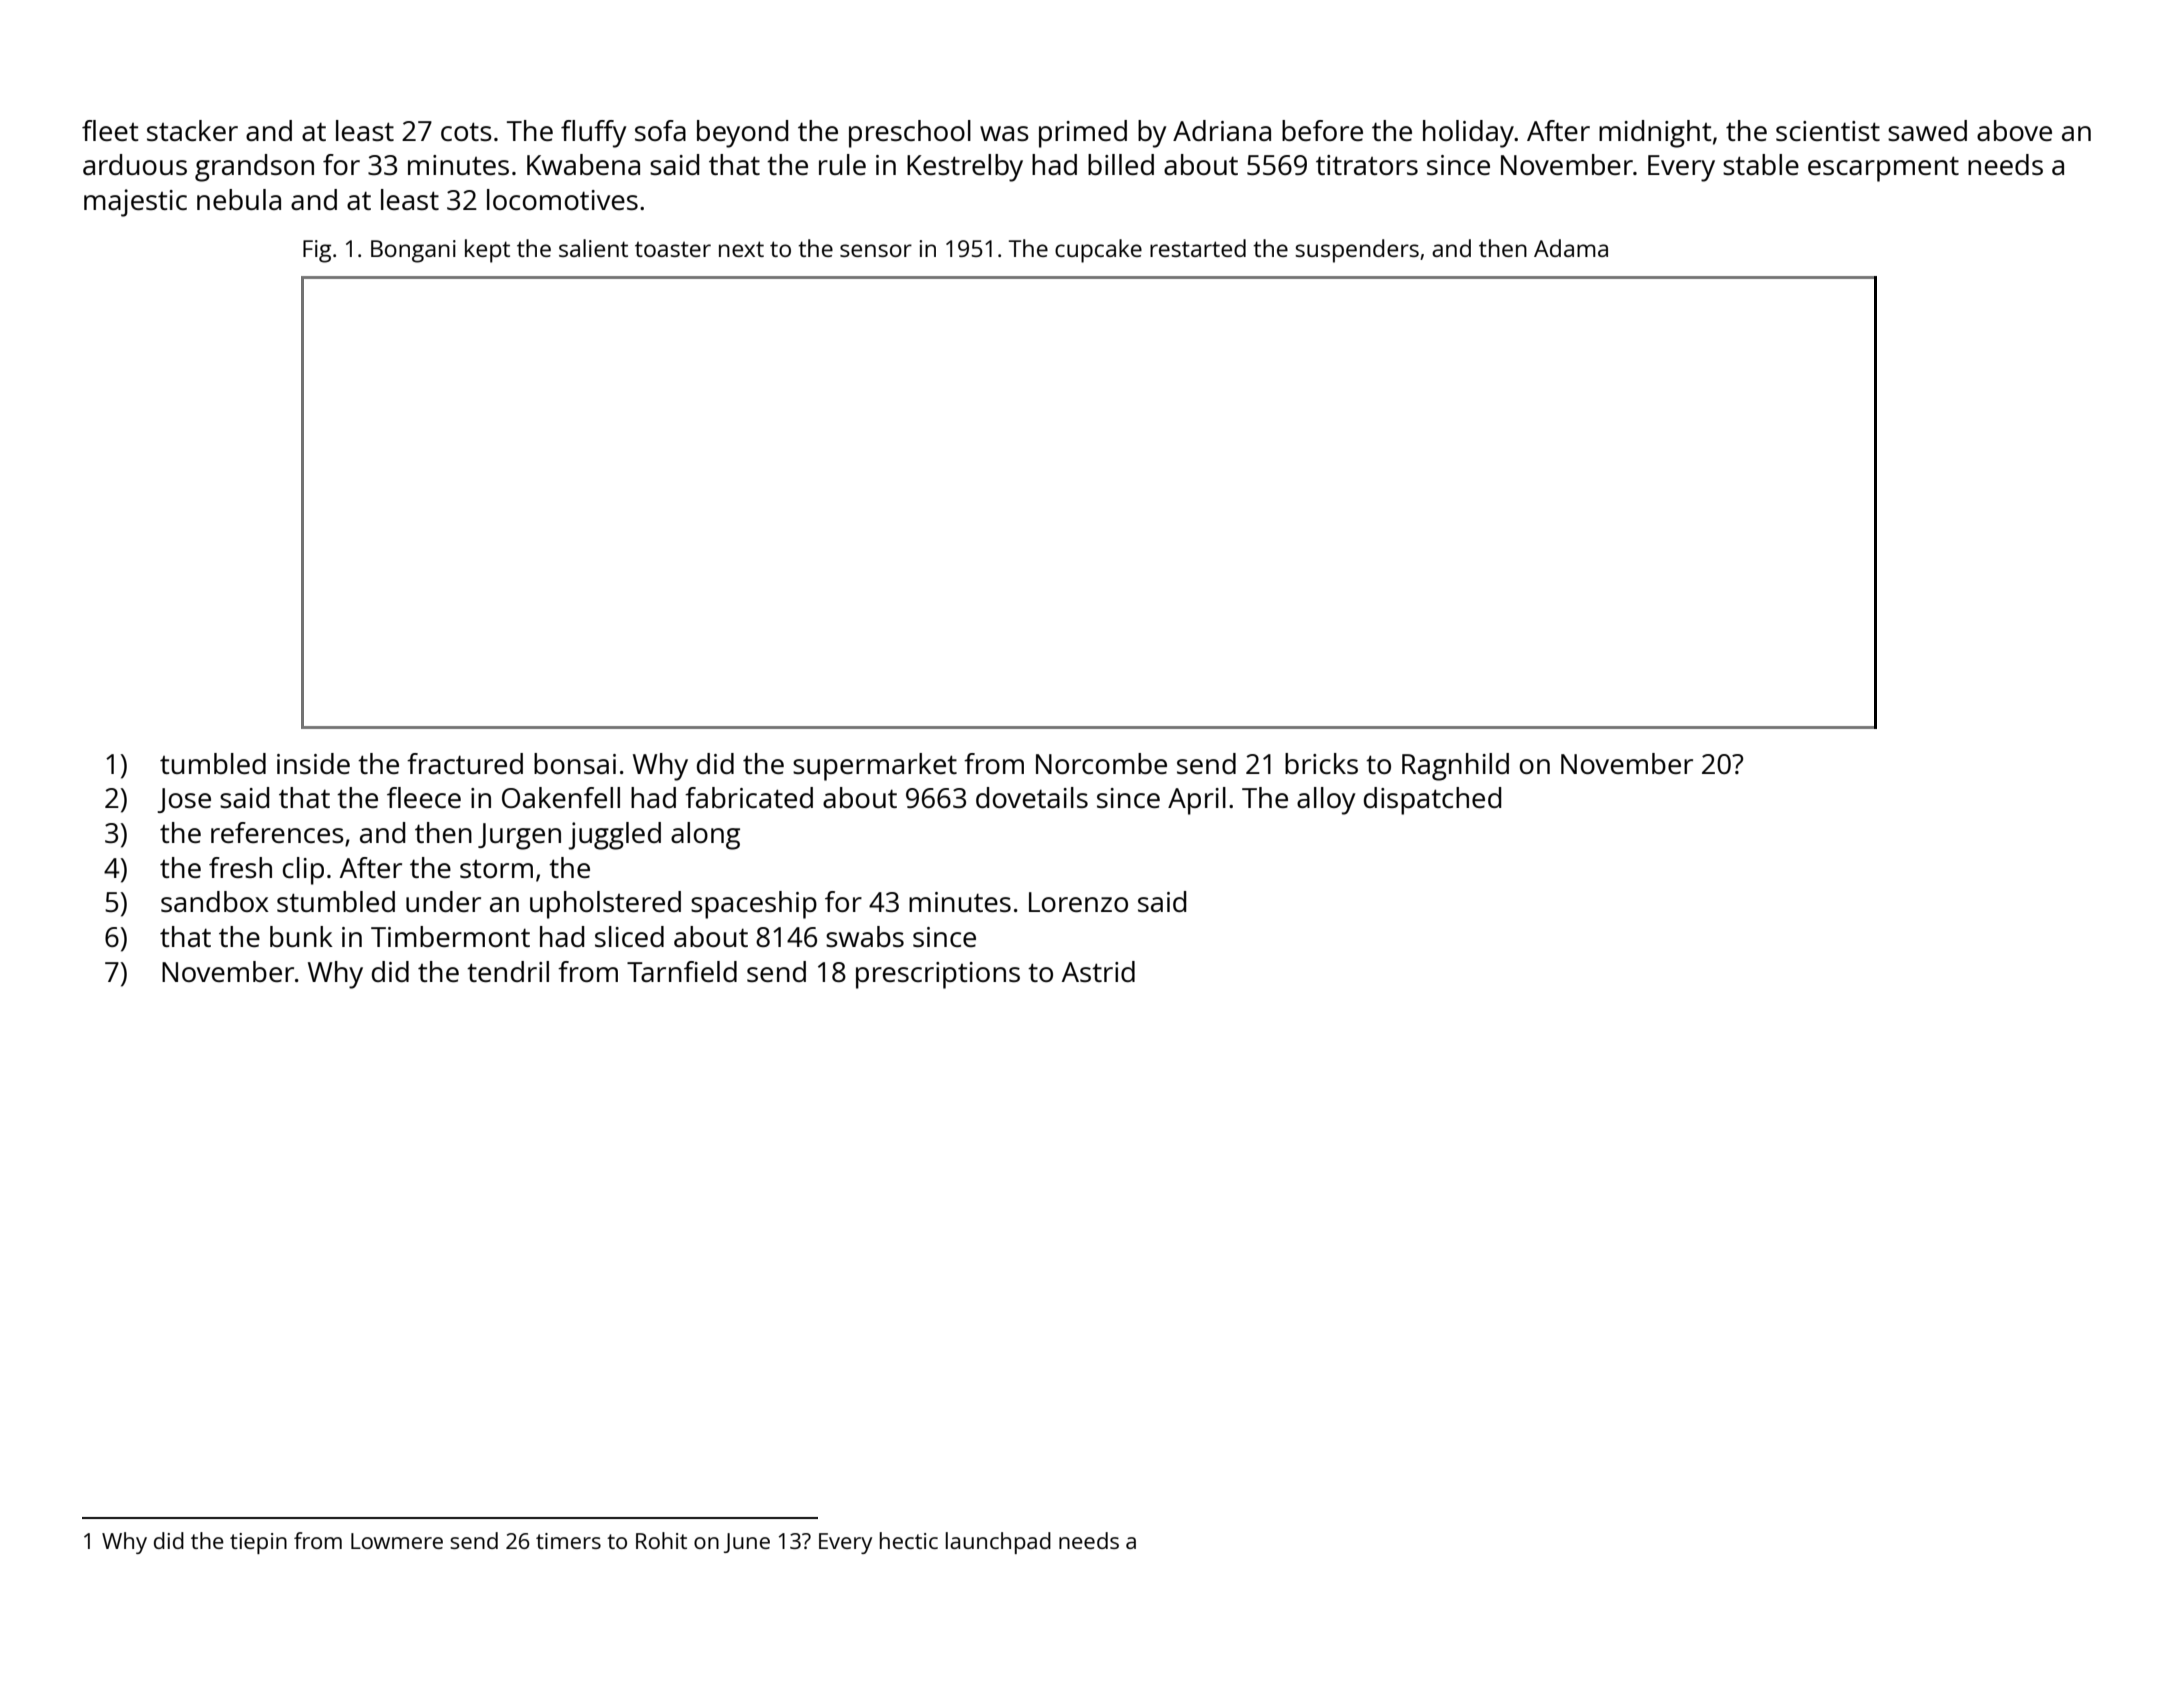 This screenshot has height=1683, width=2178. What do you see at coordinates (1432, 801) in the screenshot?
I see `dispatched` at bounding box center [1432, 801].
